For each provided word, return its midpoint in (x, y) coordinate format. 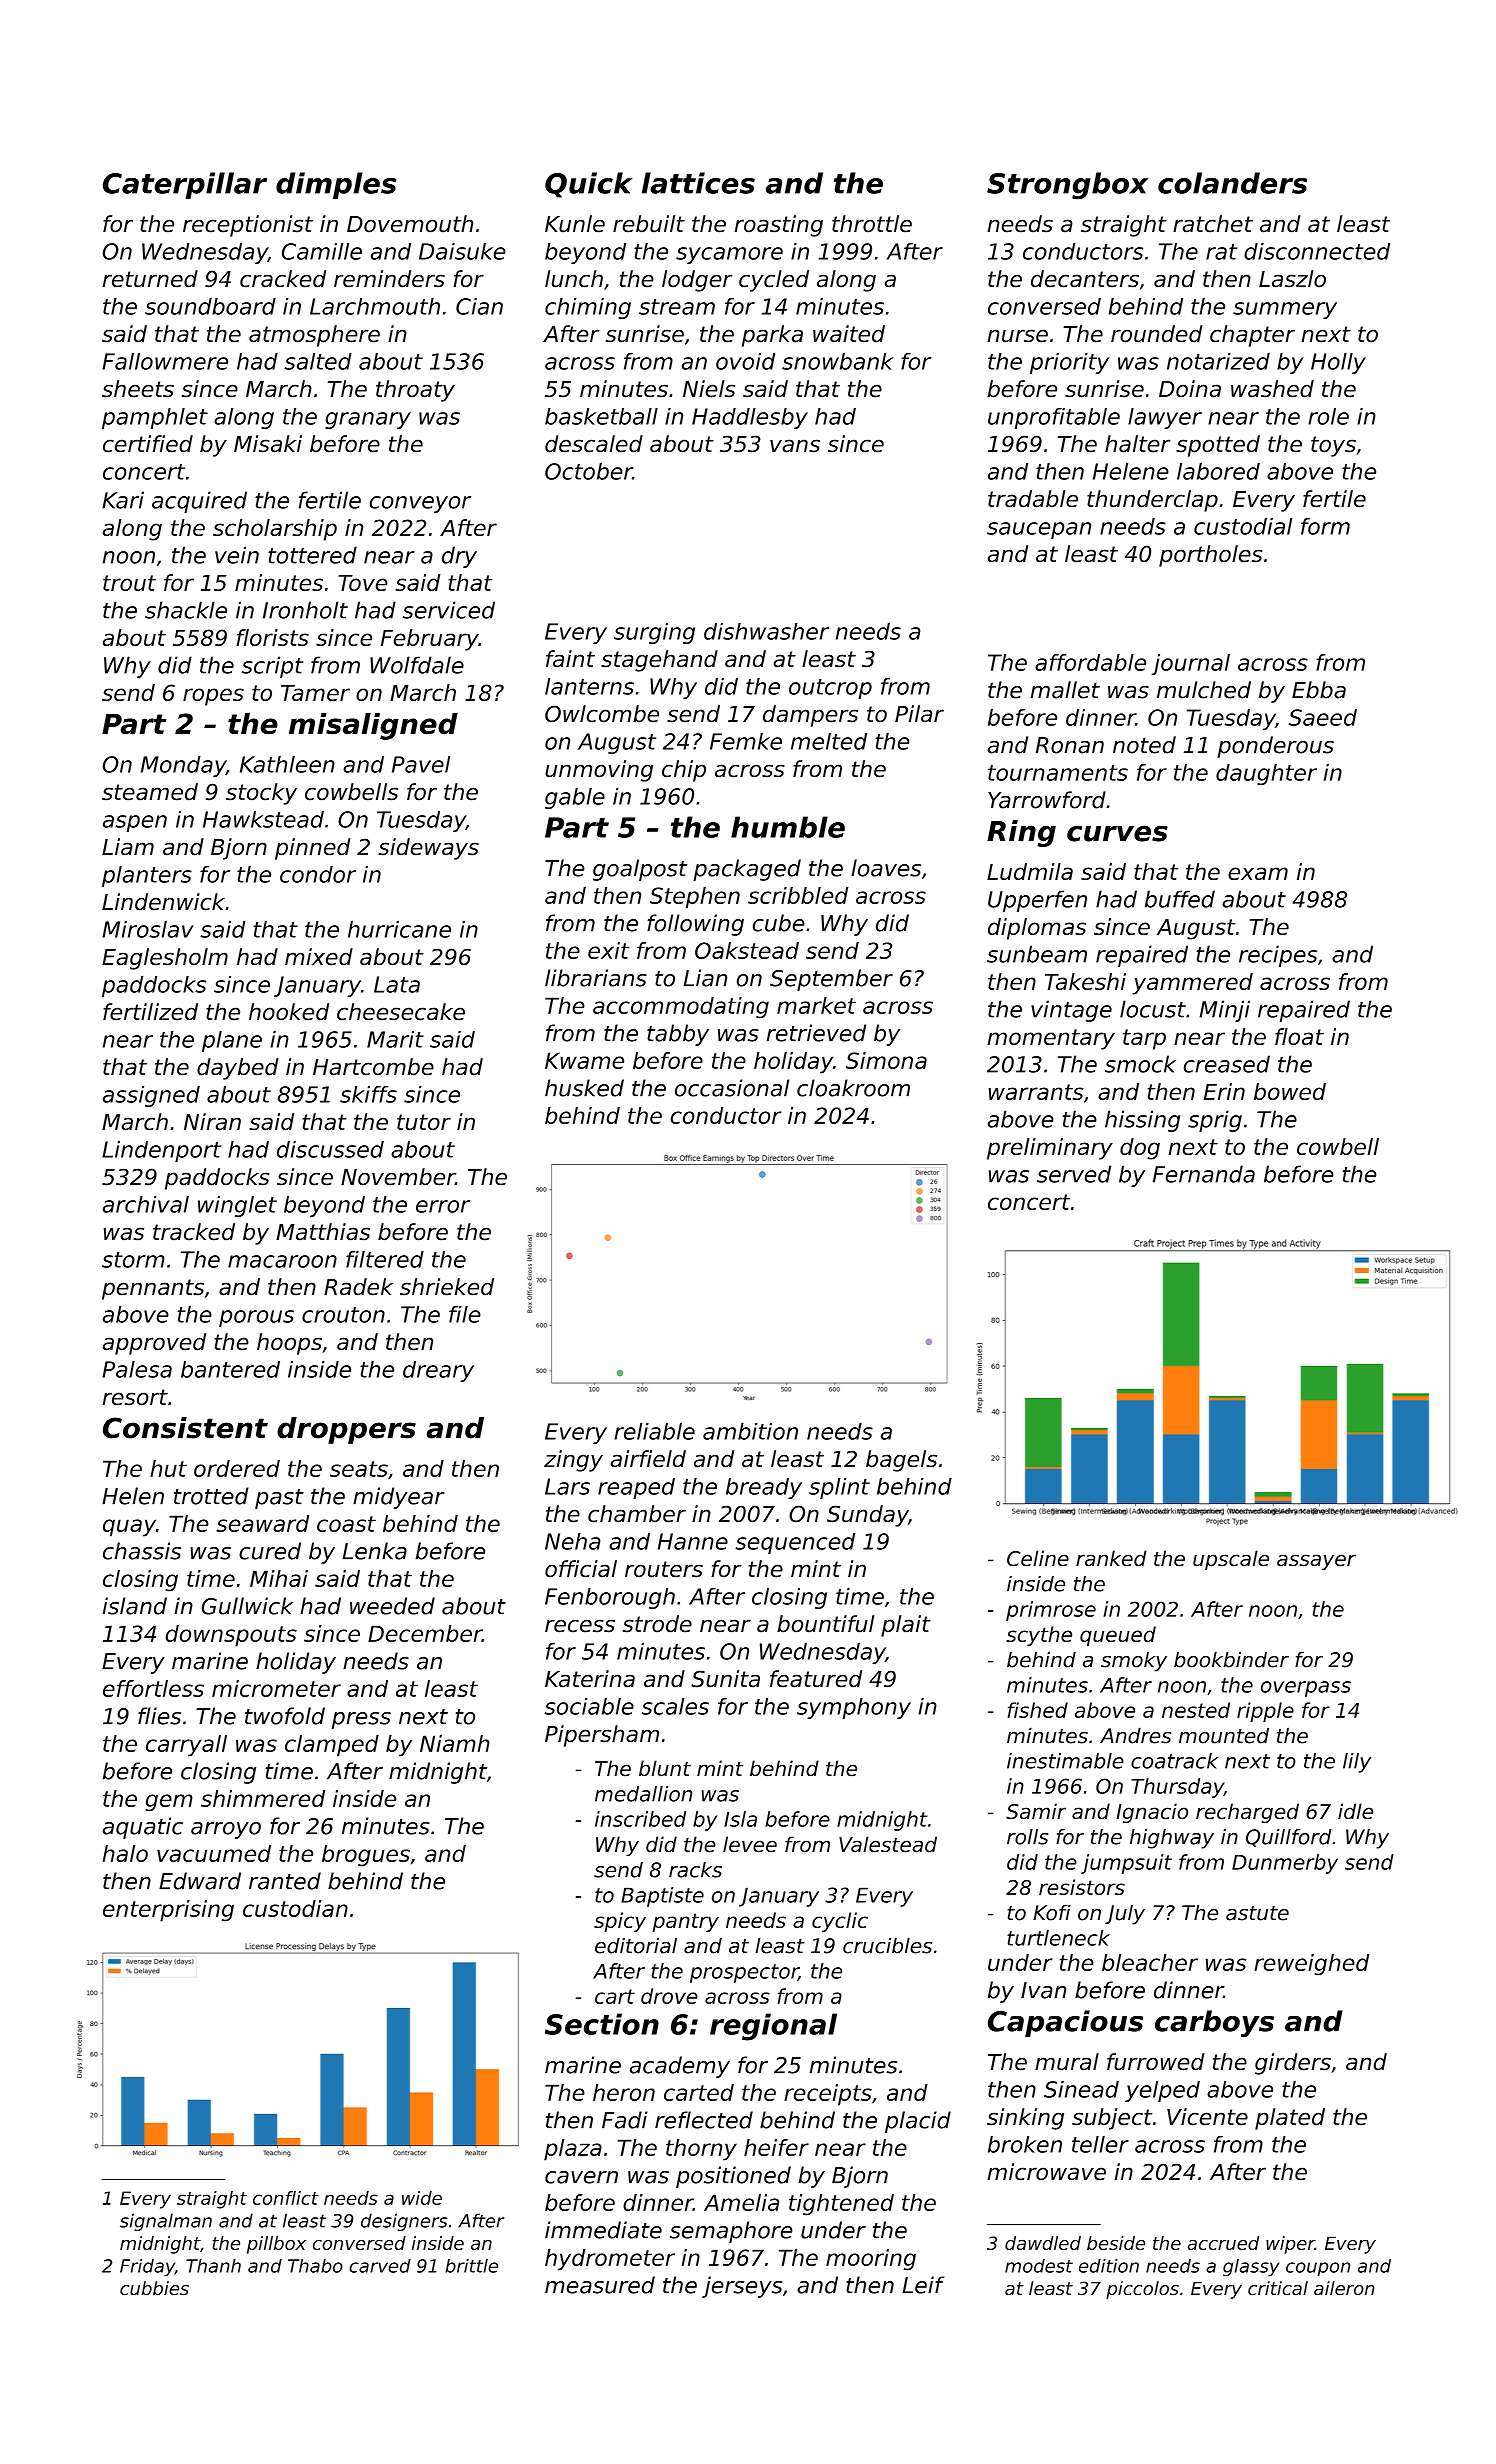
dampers (810, 716)
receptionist (248, 226)
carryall (186, 1746)
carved (380, 2266)
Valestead (888, 1844)
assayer (1316, 1562)
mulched (1204, 690)
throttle (872, 224)
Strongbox (1067, 186)
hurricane (399, 929)
